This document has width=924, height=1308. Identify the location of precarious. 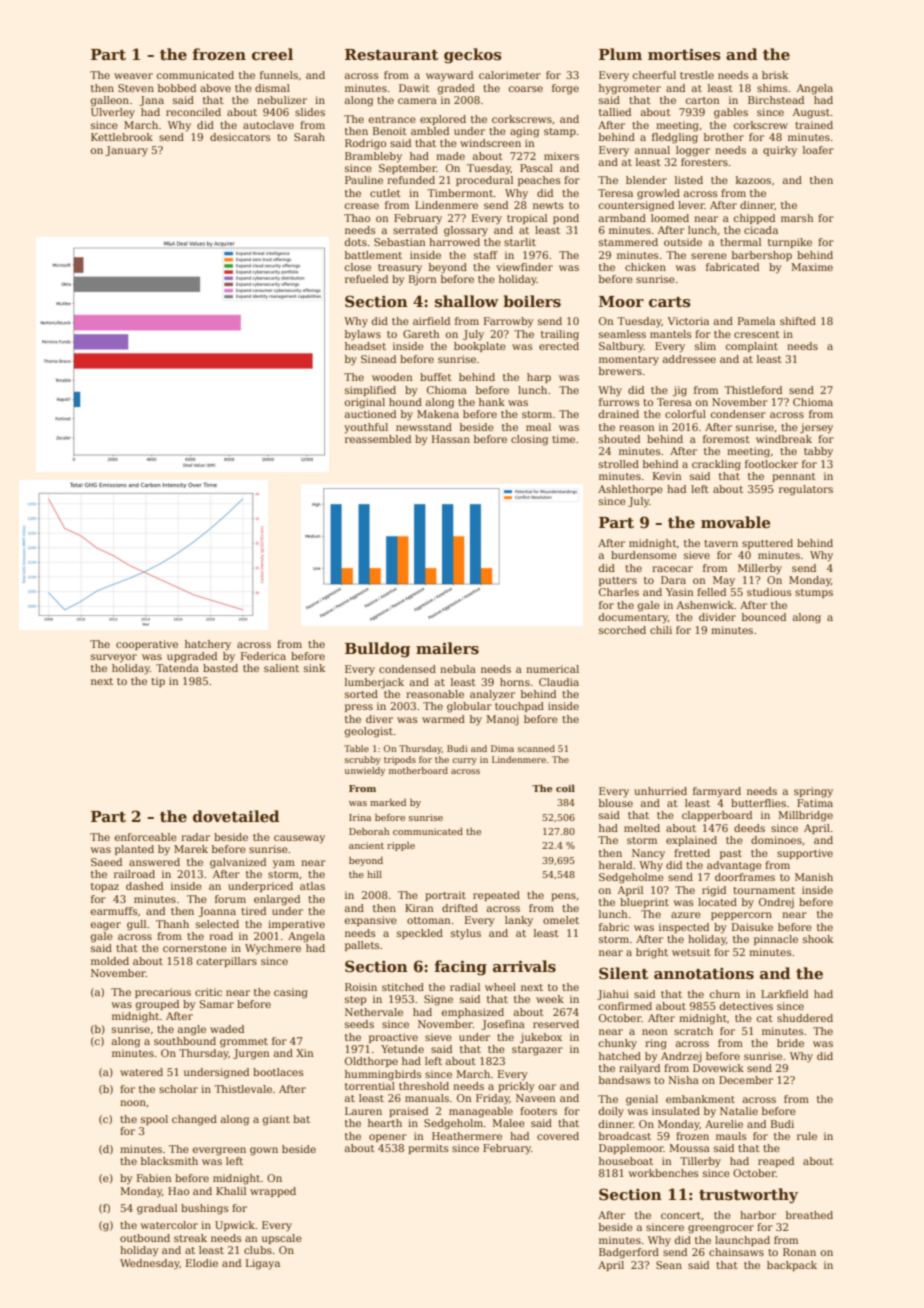
(163, 993).
